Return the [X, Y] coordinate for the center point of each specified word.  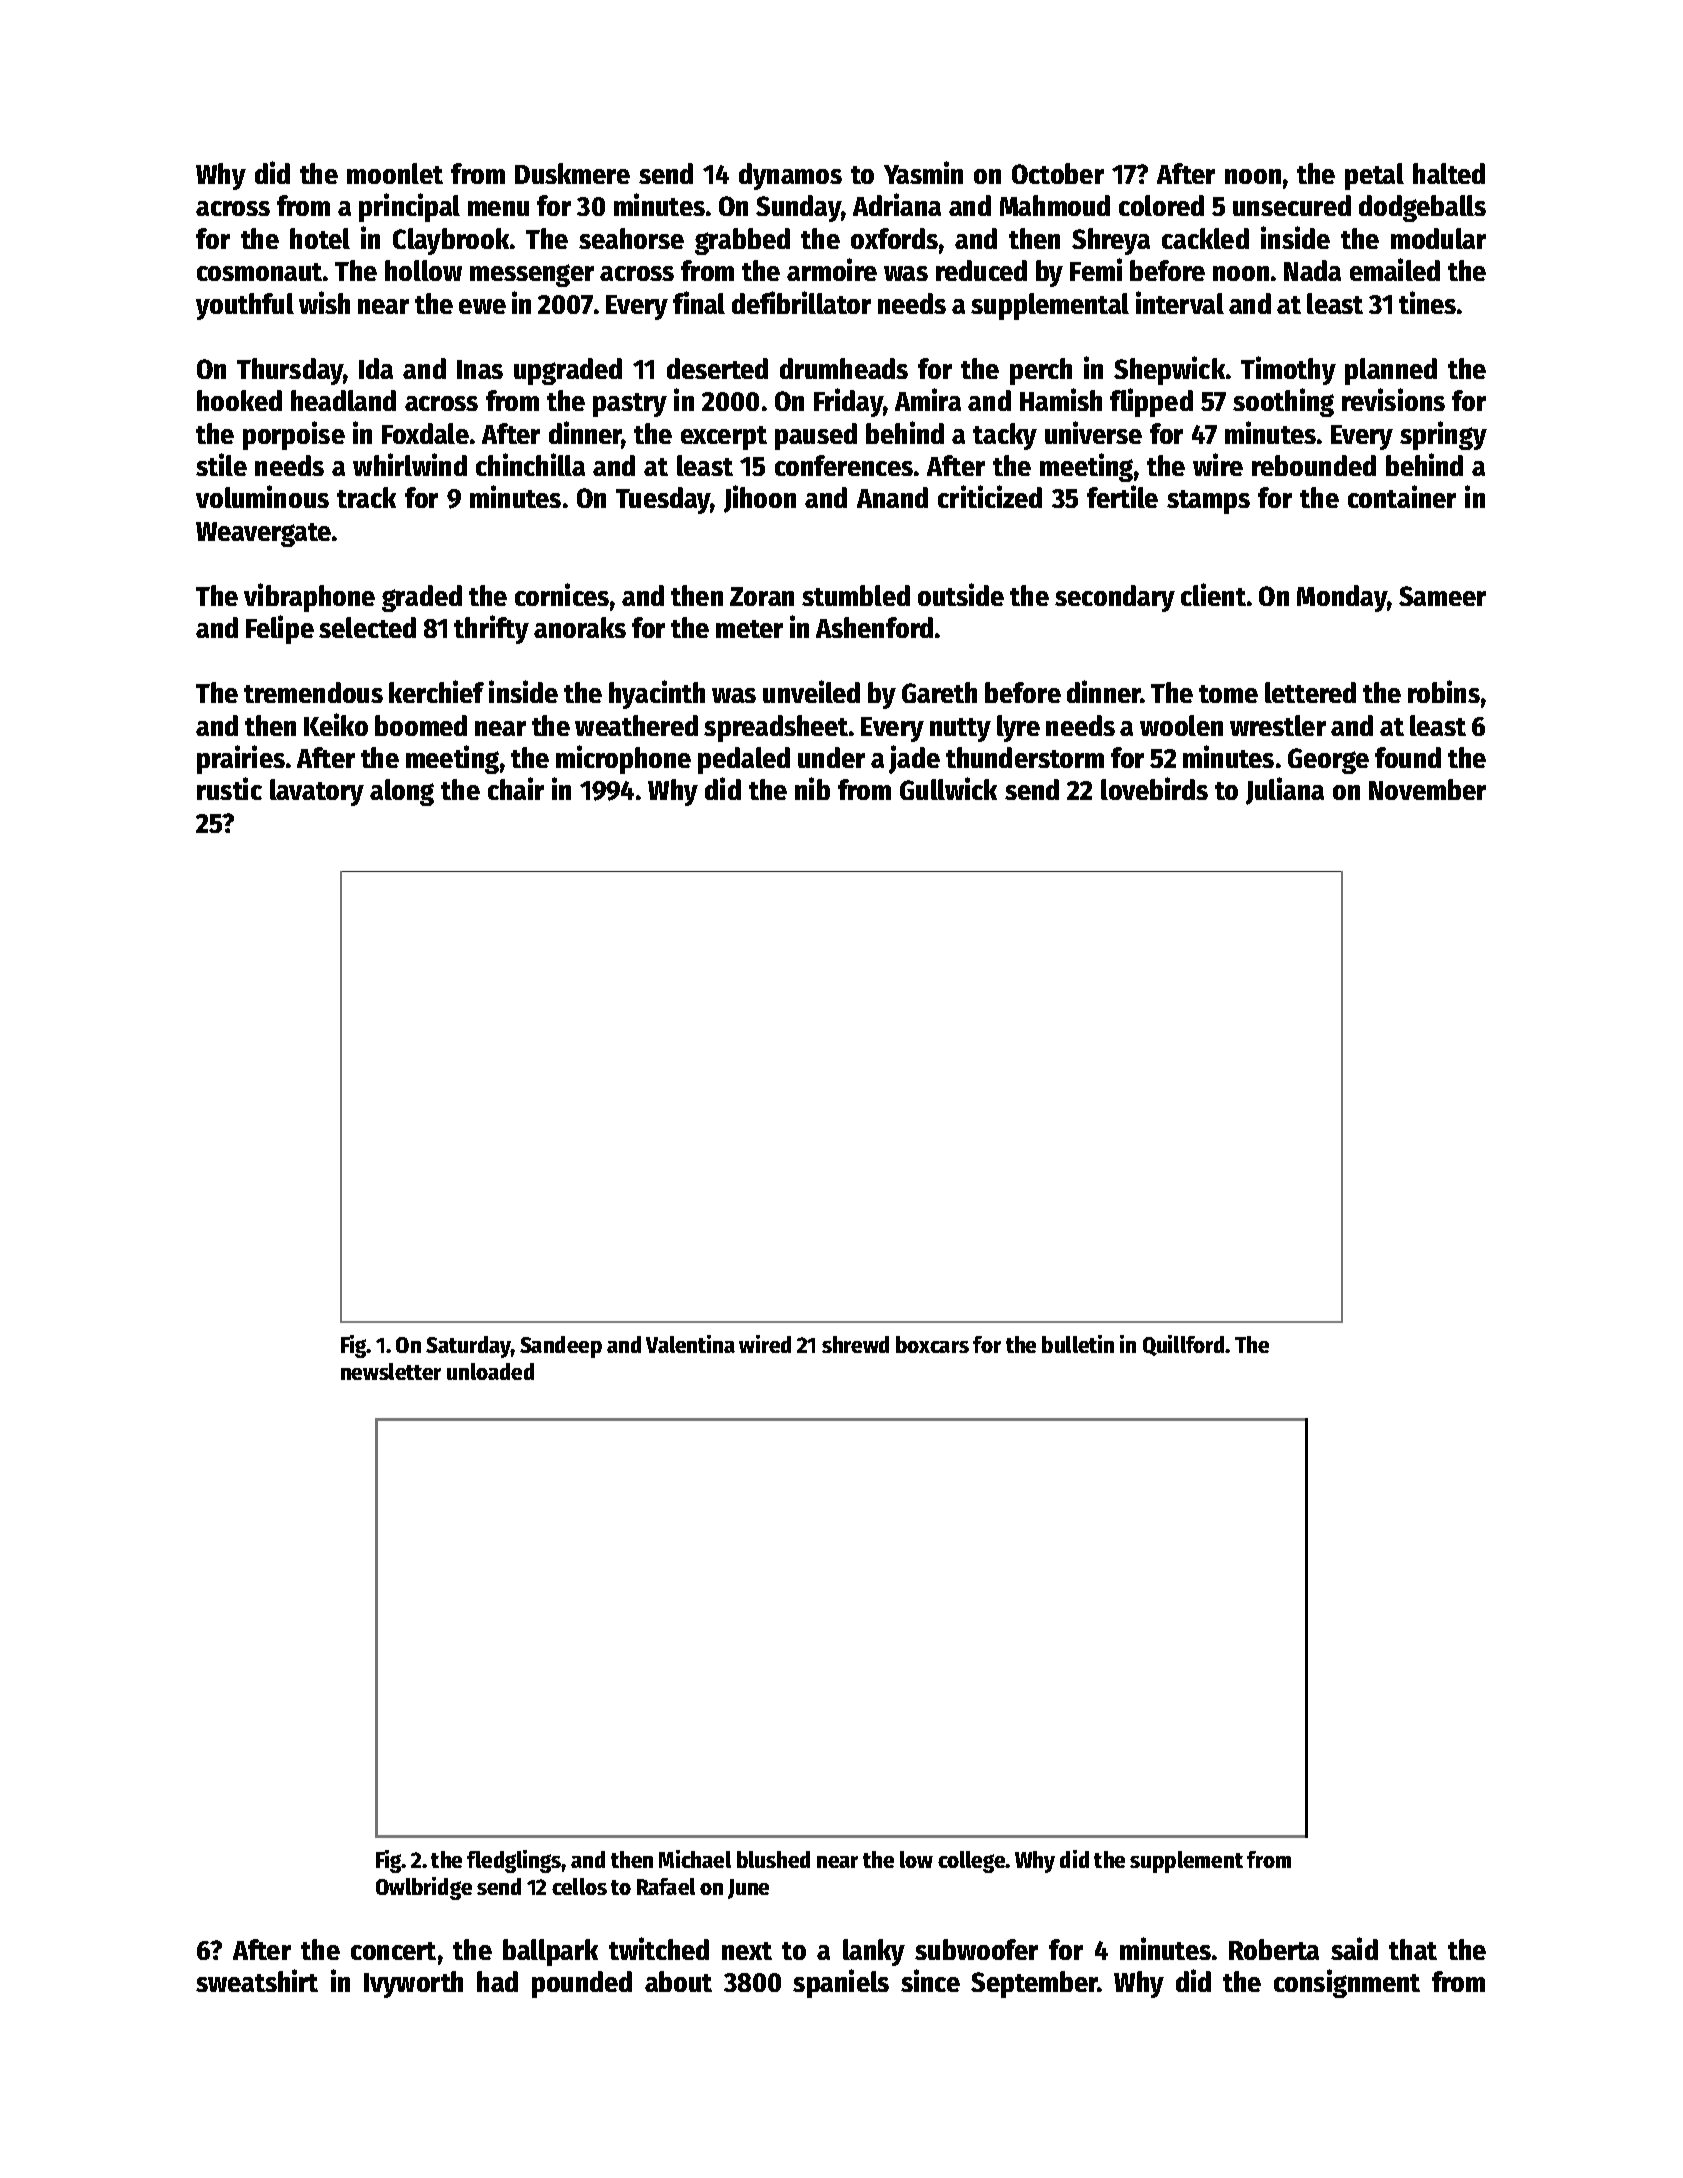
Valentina [690, 1344]
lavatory [317, 792]
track [366, 497]
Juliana [1285, 791]
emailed [1395, 269]
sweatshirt [257, 1980]
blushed [773, 1859]
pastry [630, 405]
